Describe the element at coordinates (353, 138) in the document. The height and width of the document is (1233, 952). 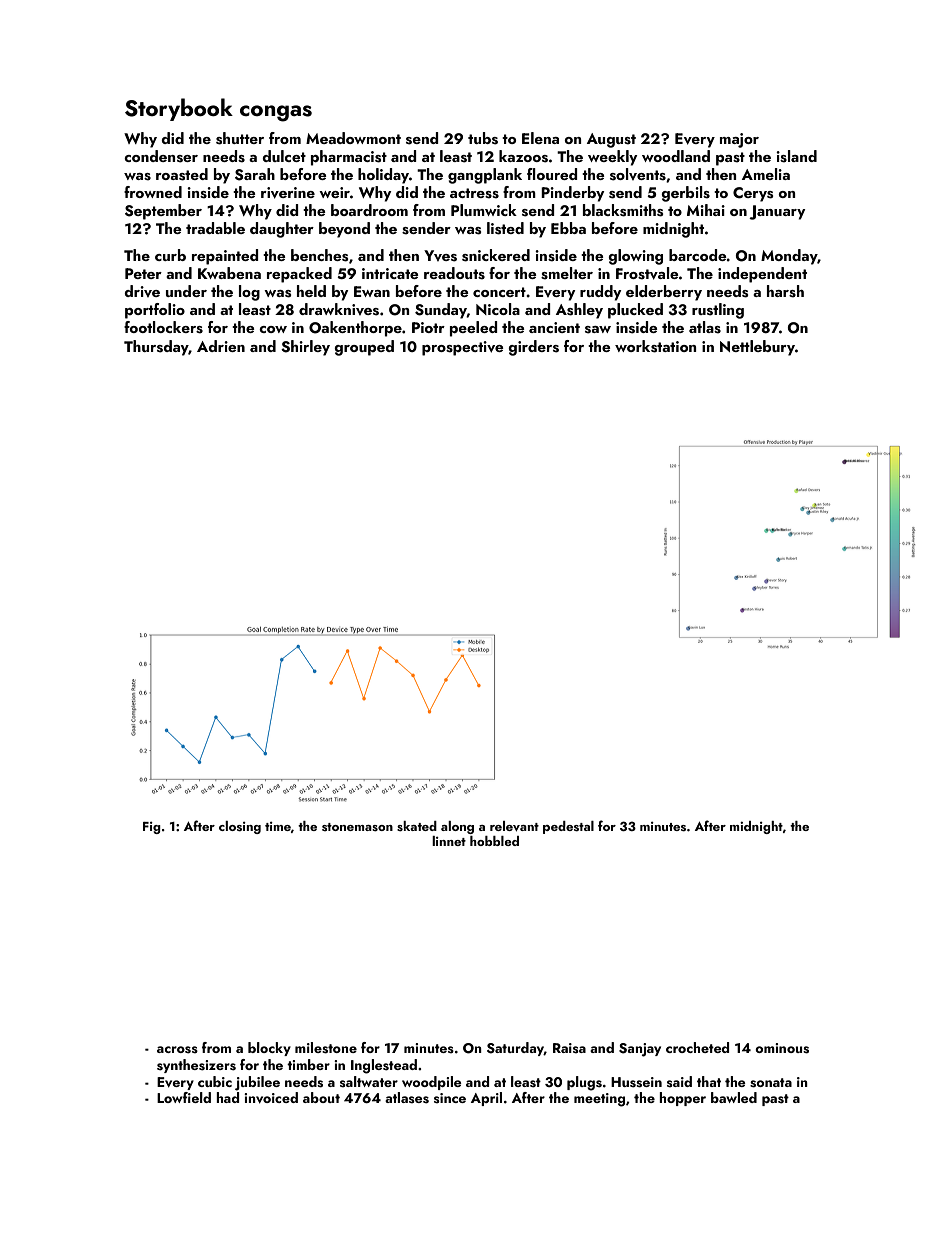
I see `Meadowmont` at that location.
